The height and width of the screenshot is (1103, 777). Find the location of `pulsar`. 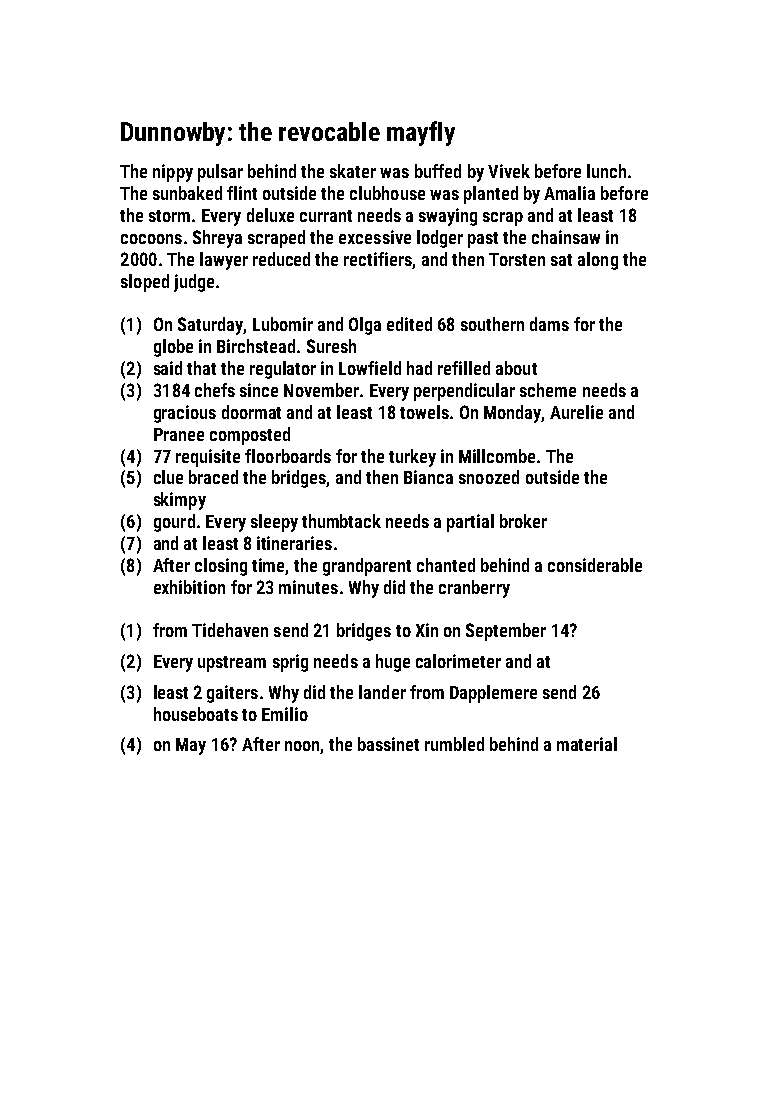

pulsar is located at coordinates (220, 173).
